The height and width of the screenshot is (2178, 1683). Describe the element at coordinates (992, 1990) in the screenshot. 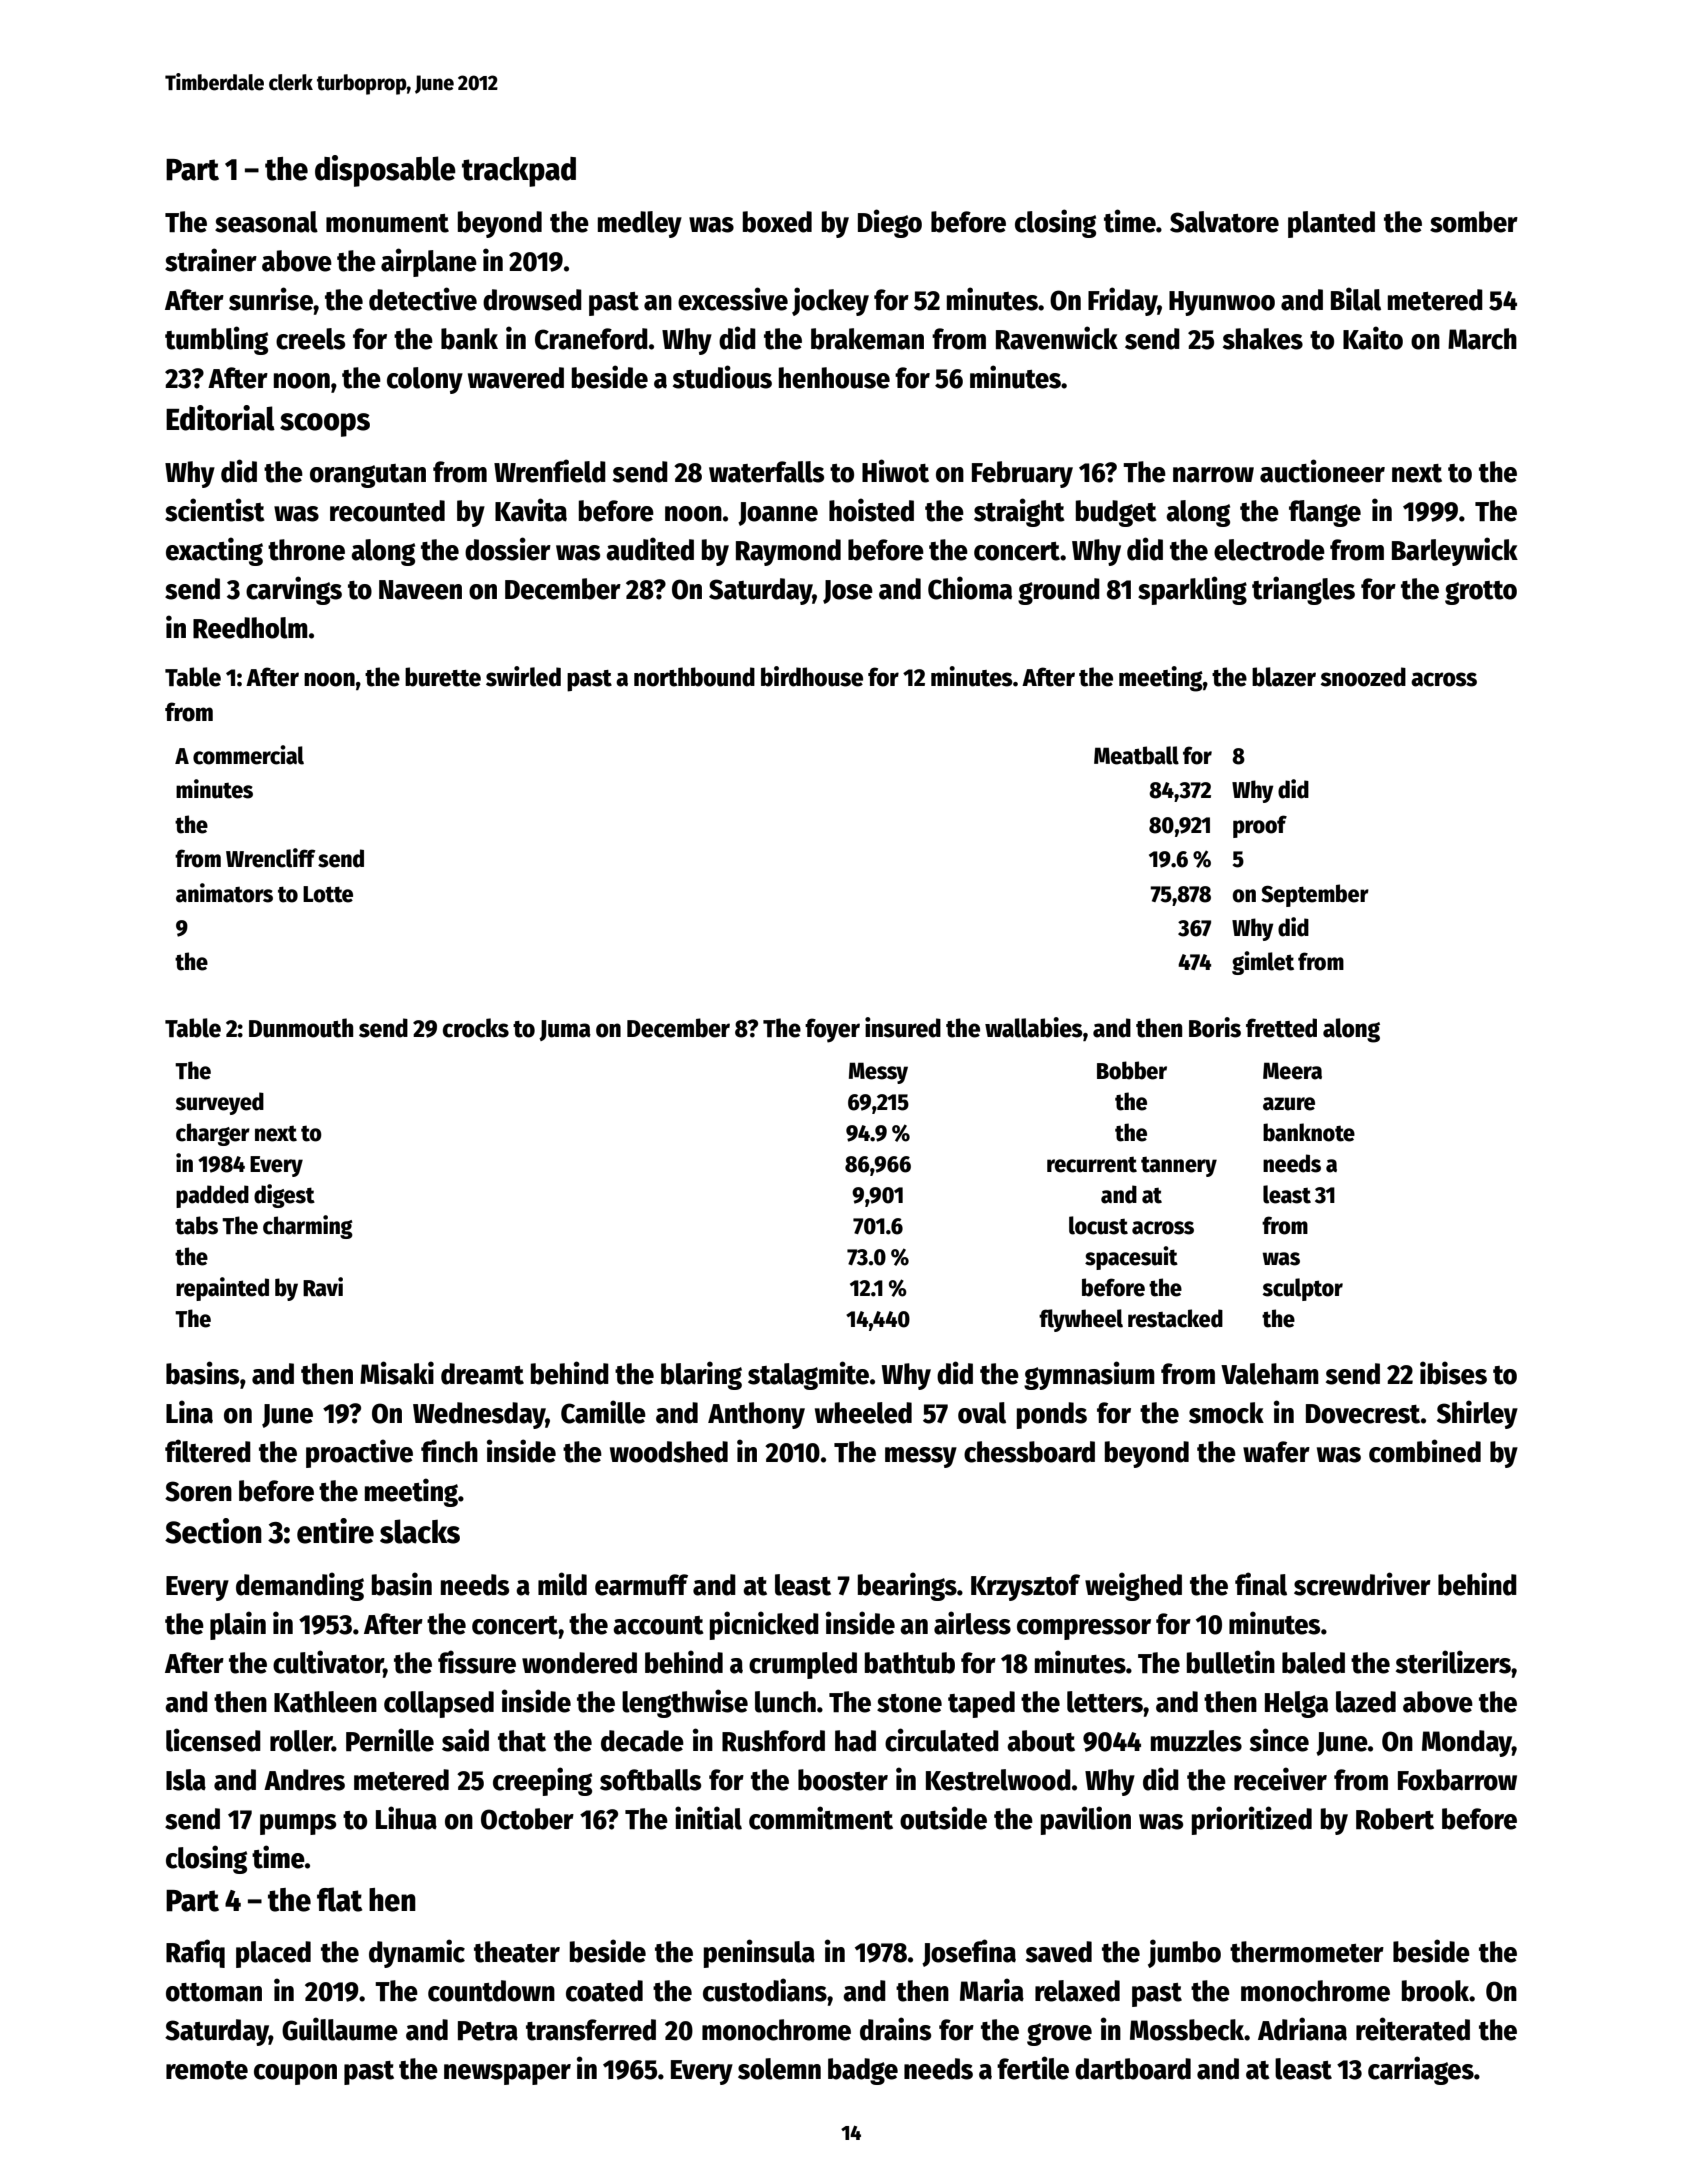

I see `Maria` at that location.
